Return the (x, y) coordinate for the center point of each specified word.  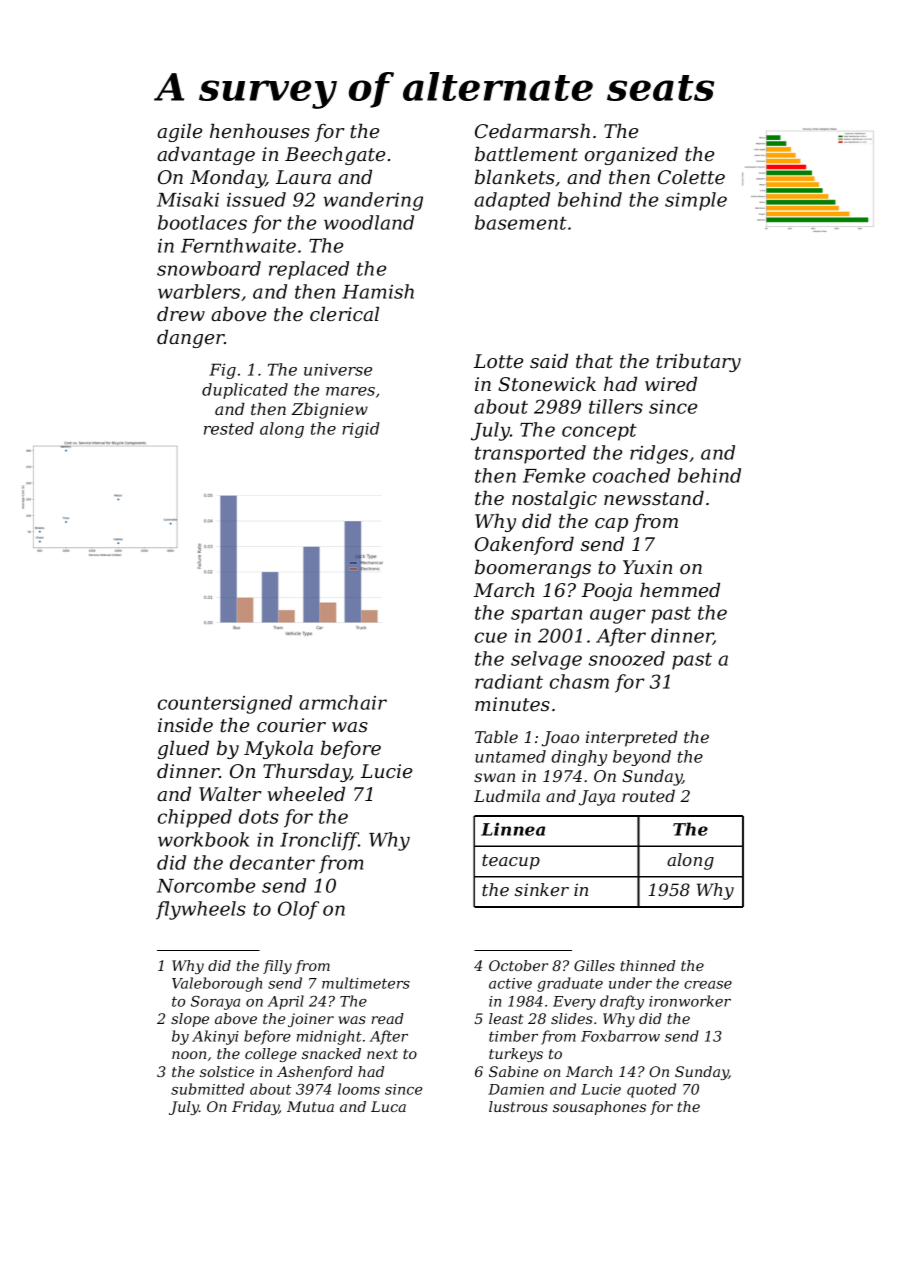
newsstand (654, 498)
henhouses (260, 131)
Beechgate (335, 155)
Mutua (310, 1106)
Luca (388, 1106)
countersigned (225, 704)
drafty (622, 1002)
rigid (361, 430)
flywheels (201, 910)
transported (530, 454)
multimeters (366, 983)
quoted (651, 1090)
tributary (698, 362)
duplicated (245, 391)
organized (631, 155)
